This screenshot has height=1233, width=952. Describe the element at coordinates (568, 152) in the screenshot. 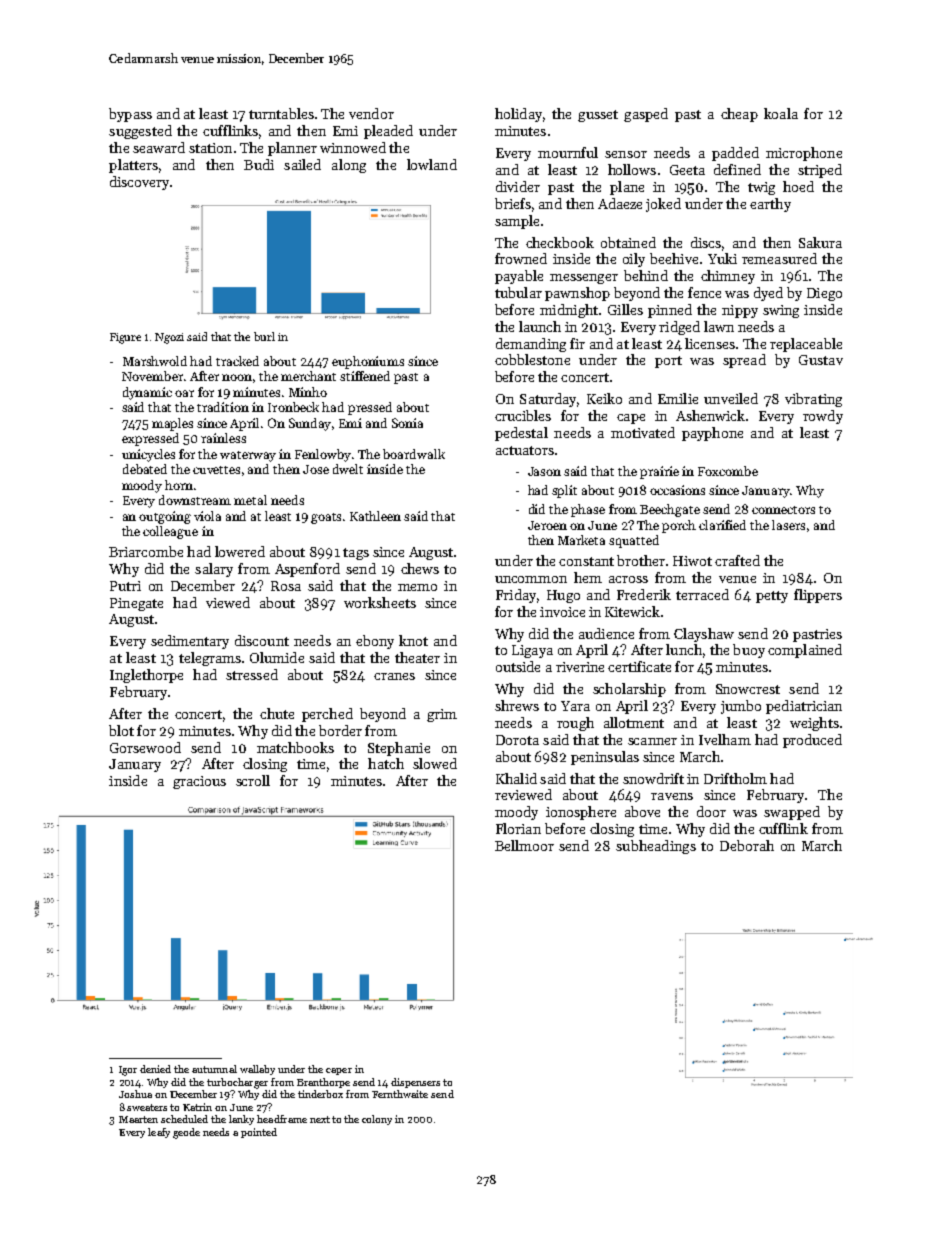

I see `mournful` at that location.
